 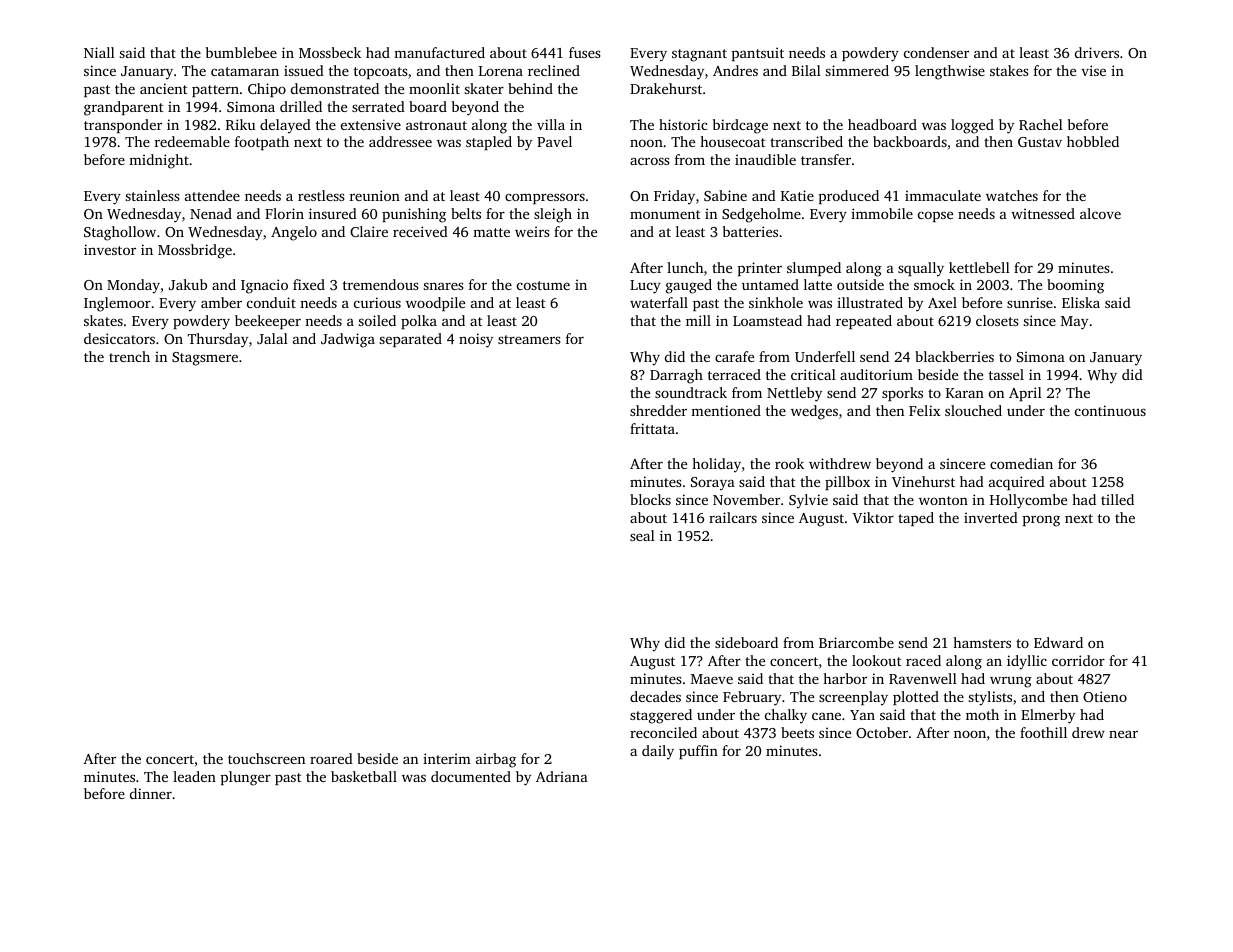 What do you see at coordinates (924, 410) in the screenshot?
I see `Felix` at bounding box center [924, 410].
